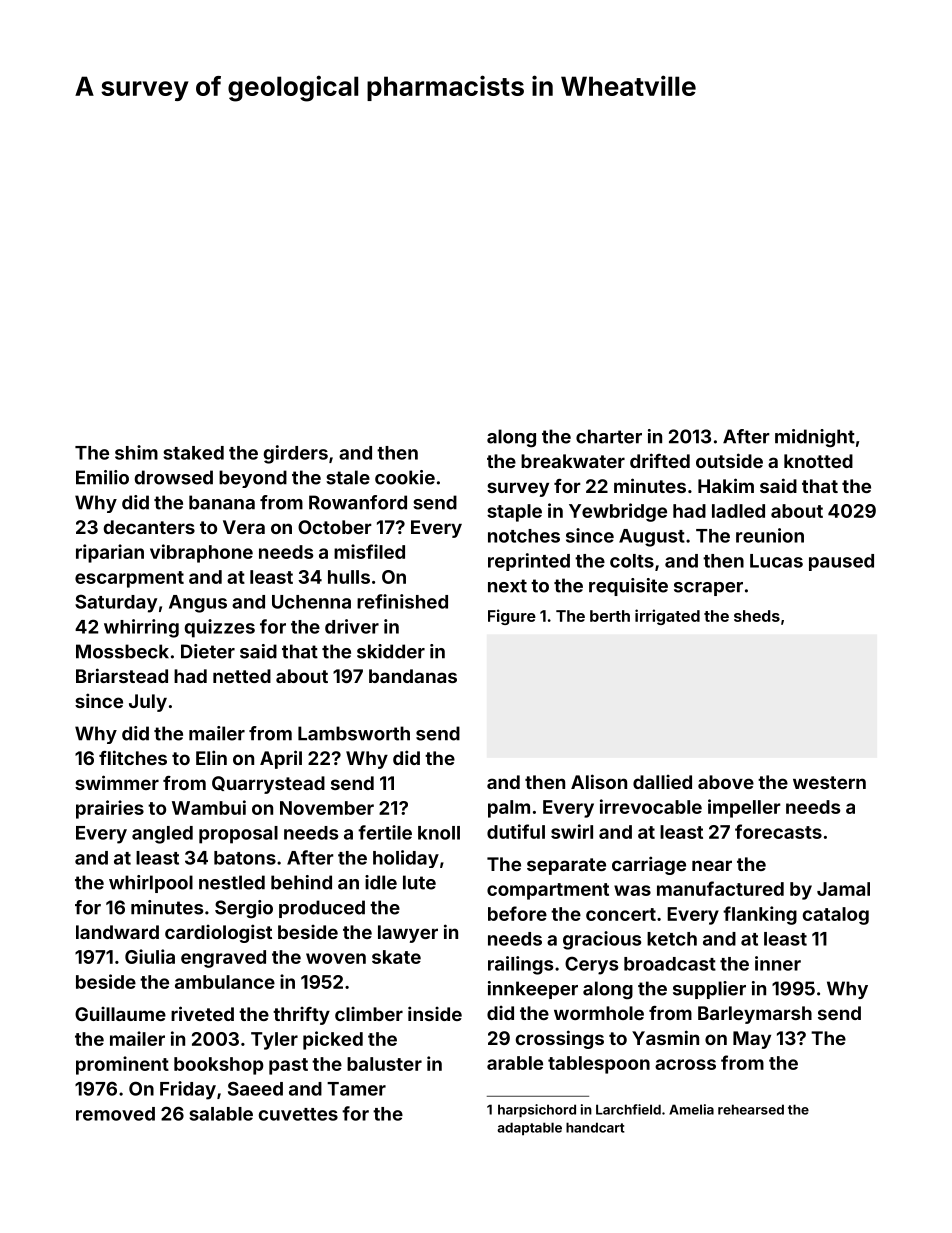 Image resolution: width=952 pixels, height=1233 pixels. I want to click on adaptable, so click(529, 1129).
